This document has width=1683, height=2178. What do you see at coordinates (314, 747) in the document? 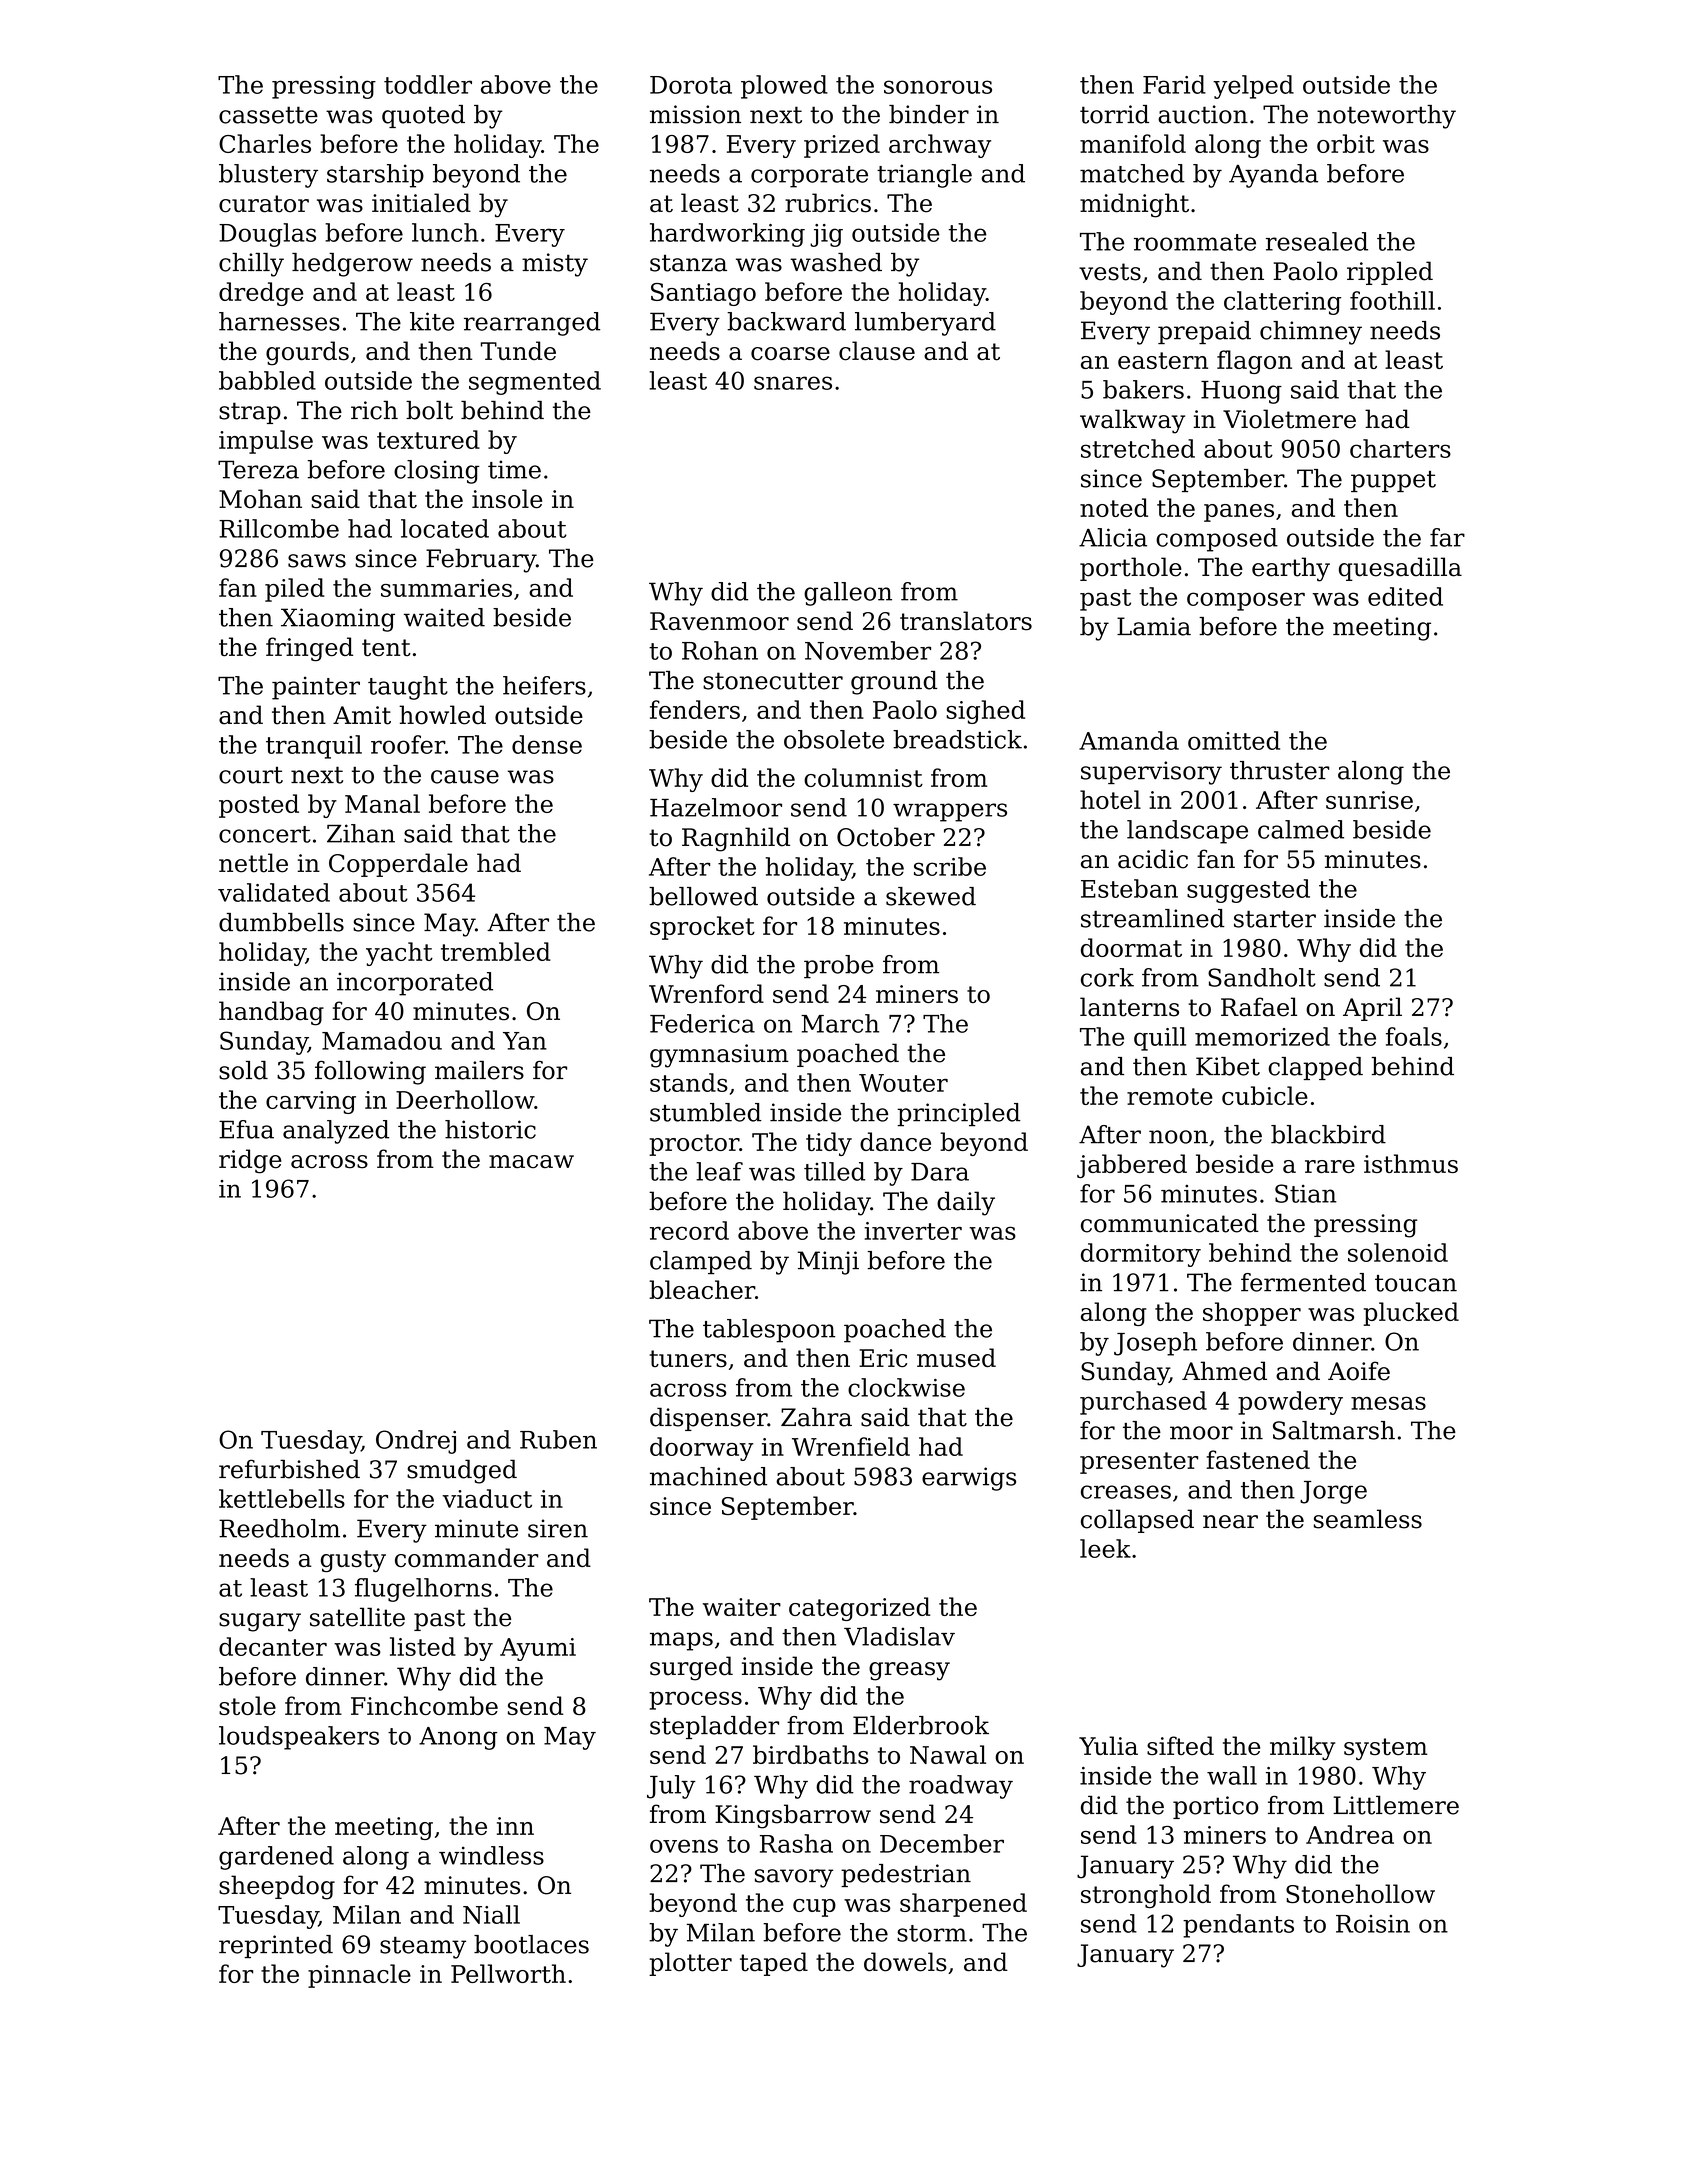
I see `tranquil` at bounding box center [314, 747].
